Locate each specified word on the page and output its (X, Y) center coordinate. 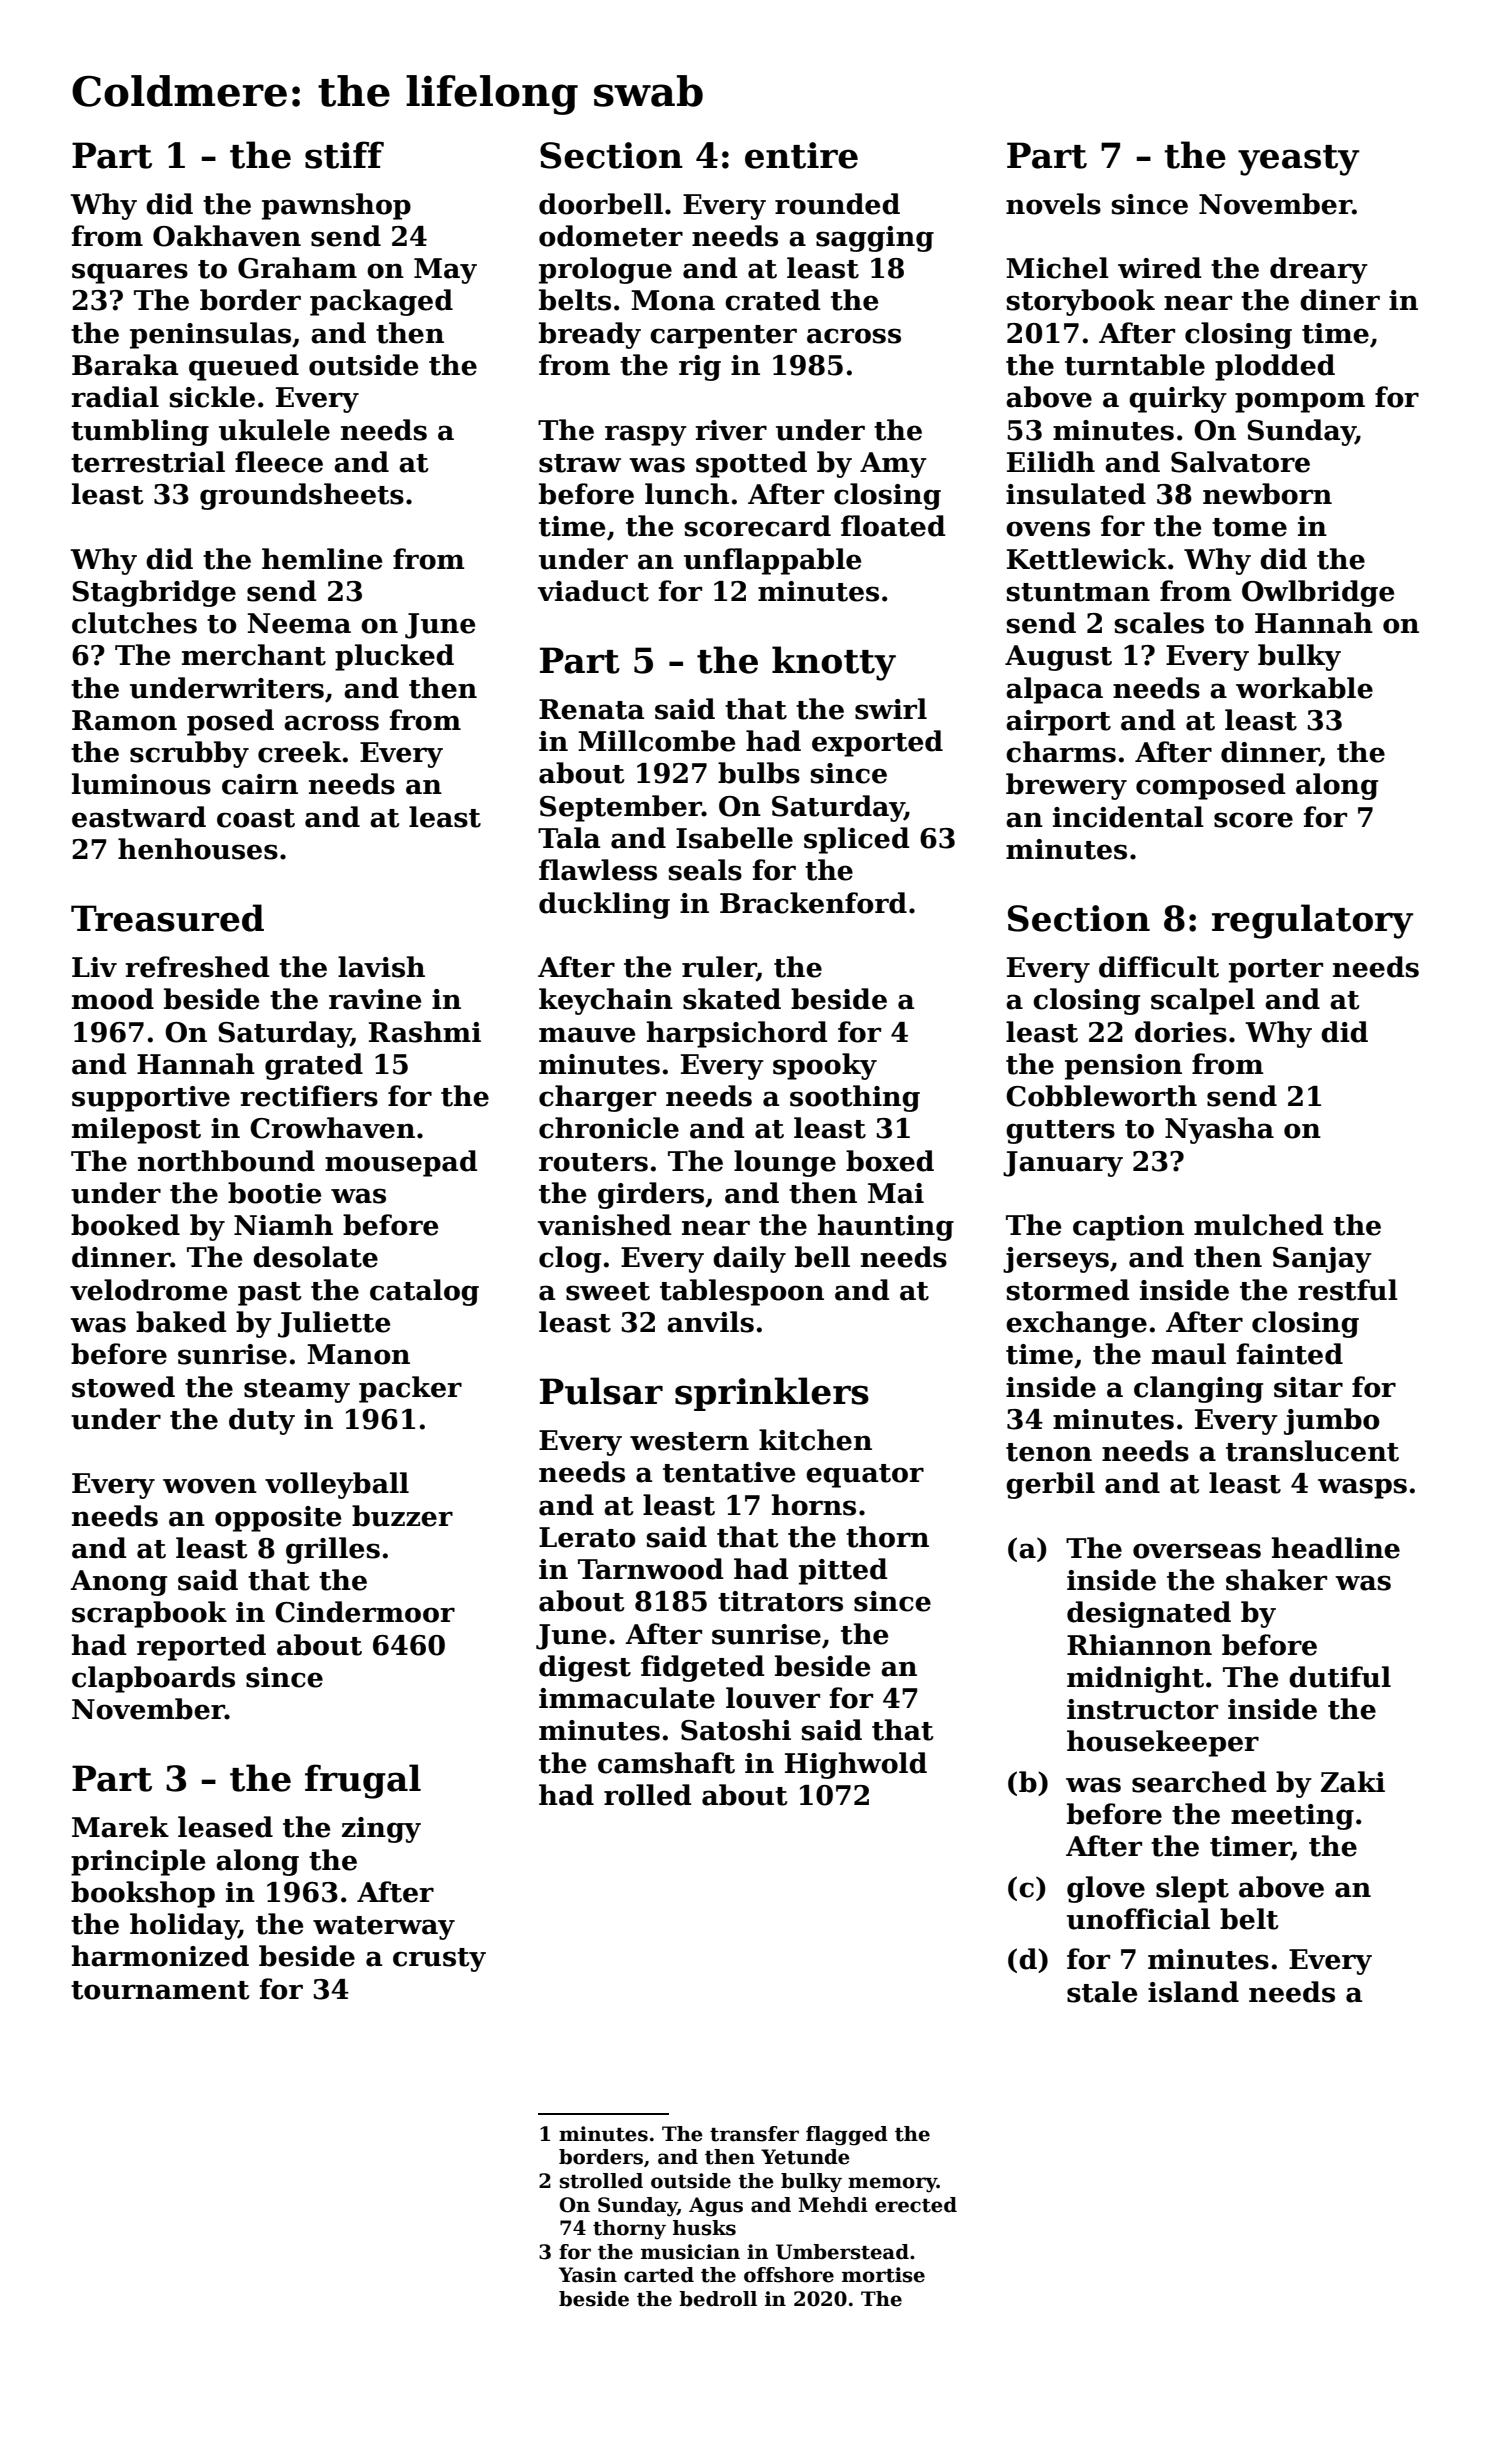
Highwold (856, 1765)
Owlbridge (1318, 593)
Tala (569, 838)
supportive (151, 1099)
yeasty (1299, 160)
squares (130, 273)
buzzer (402, 1516)
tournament (160, 1990)
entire (801, 155)
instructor (1142, 1709)
